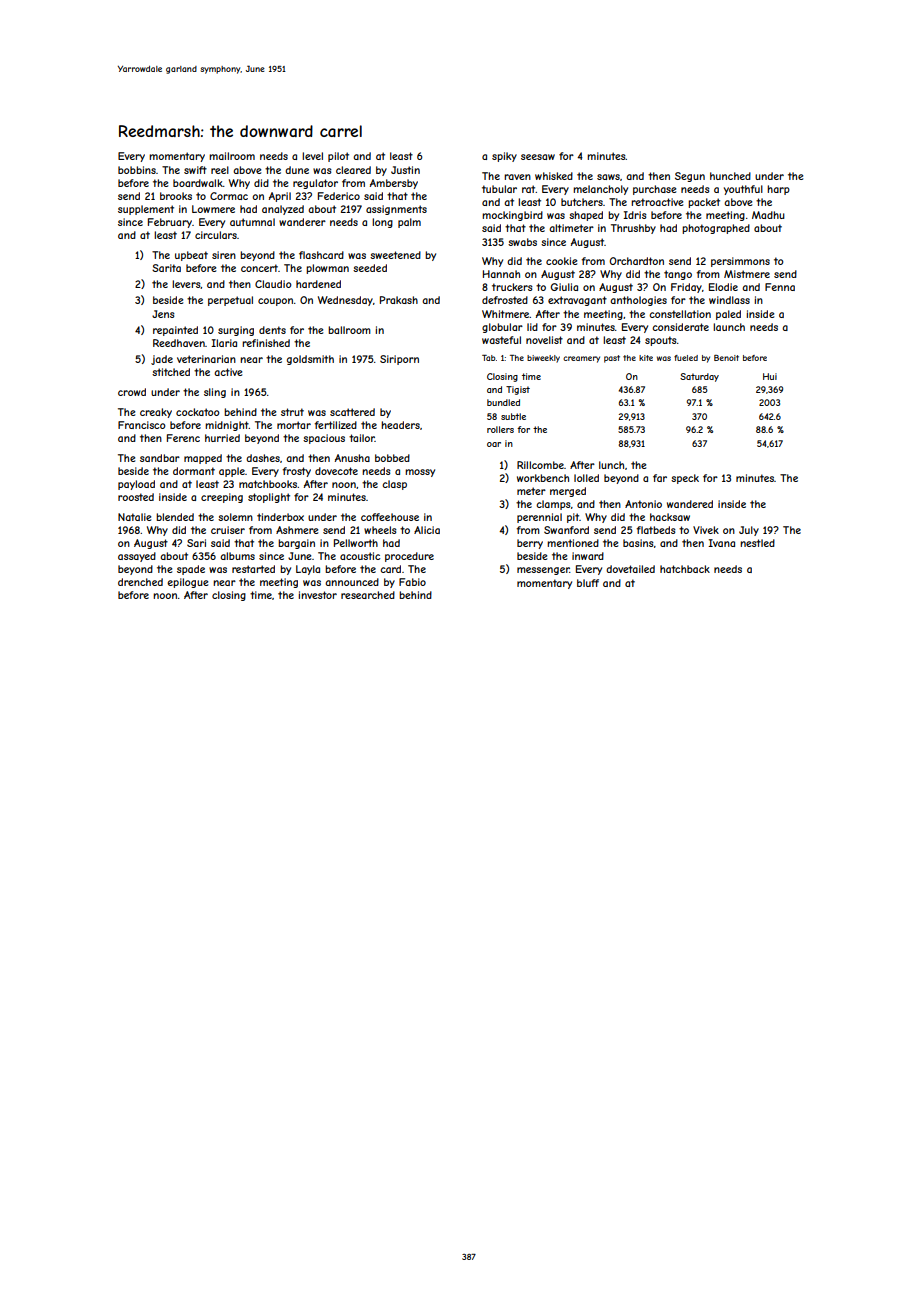 This page has width=924, height=1314. What do you see at coordinates (685, 569) in the page?
I see `hatchback` at bounding box center [685, 569].
